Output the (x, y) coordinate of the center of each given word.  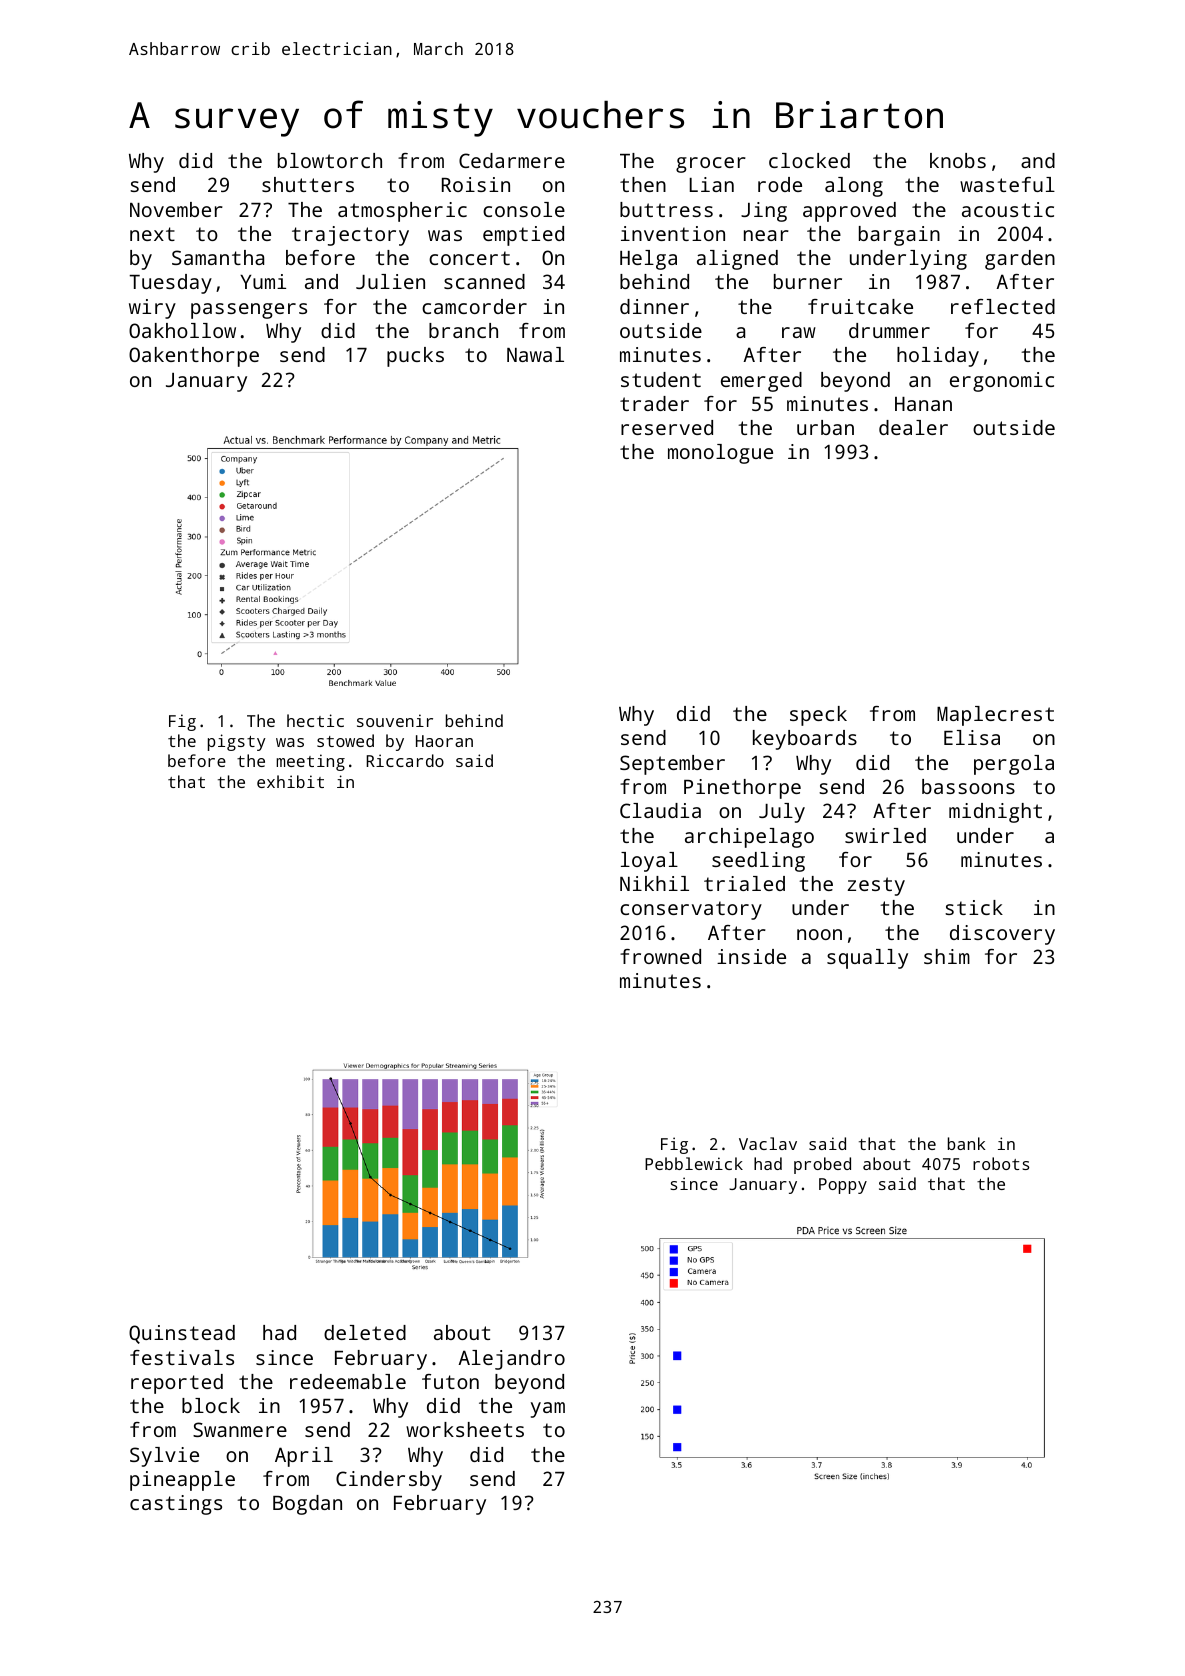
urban (825, 427)
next (152, 234)
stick (974, 907)
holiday (938, 357)
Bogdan (307, 1505)
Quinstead (182, 1334)
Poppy (843, 1186)
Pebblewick (694, 1163)
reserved (667, 427)
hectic (315, 720)
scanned (484, 281)
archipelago (749, 838)
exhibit (290, 781)
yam (548, 1410)
